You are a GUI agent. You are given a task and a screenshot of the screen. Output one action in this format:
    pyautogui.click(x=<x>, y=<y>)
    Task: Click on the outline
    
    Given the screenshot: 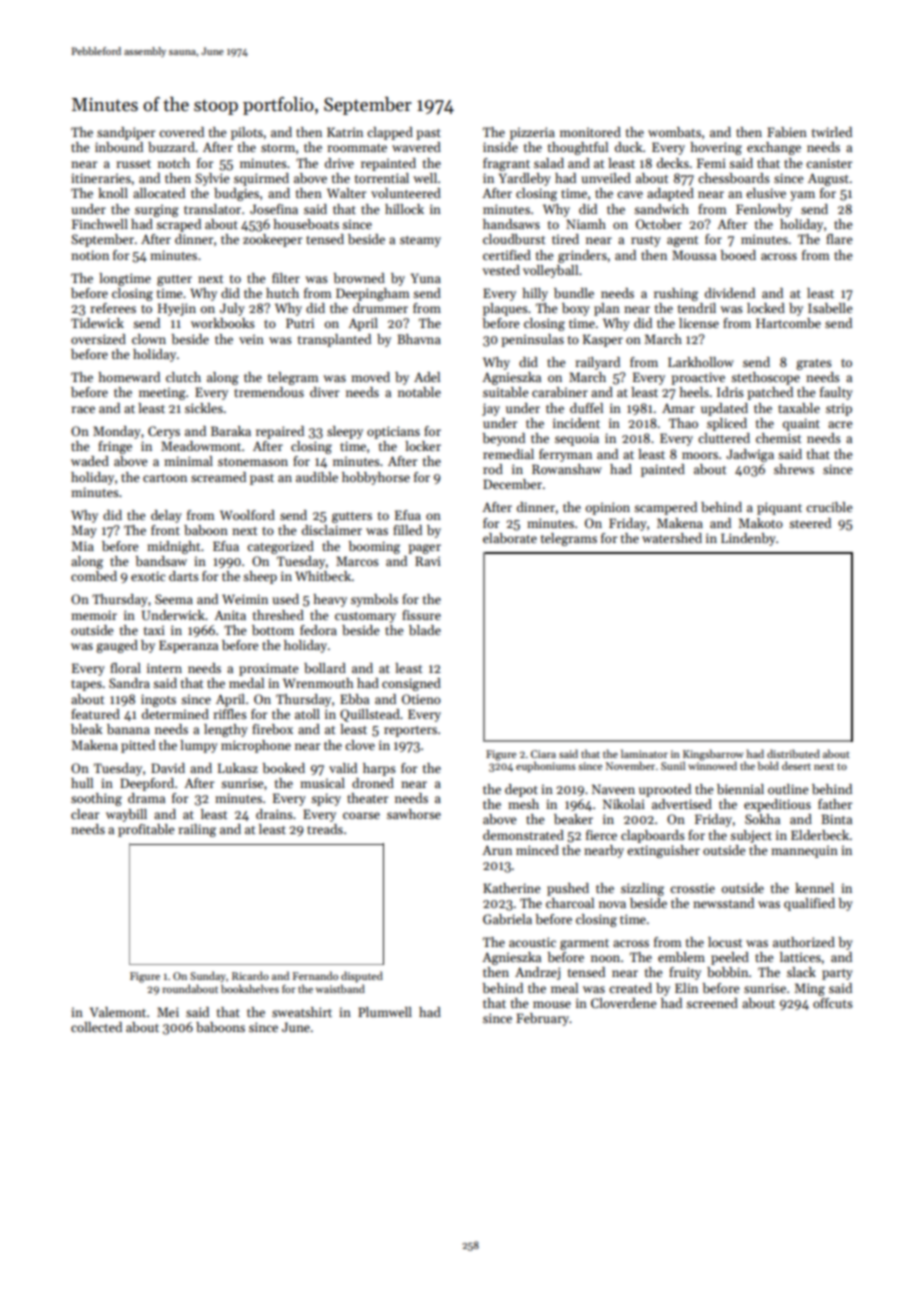 What is the action you would take?
    pyautogui.click(x=788, y=789)
